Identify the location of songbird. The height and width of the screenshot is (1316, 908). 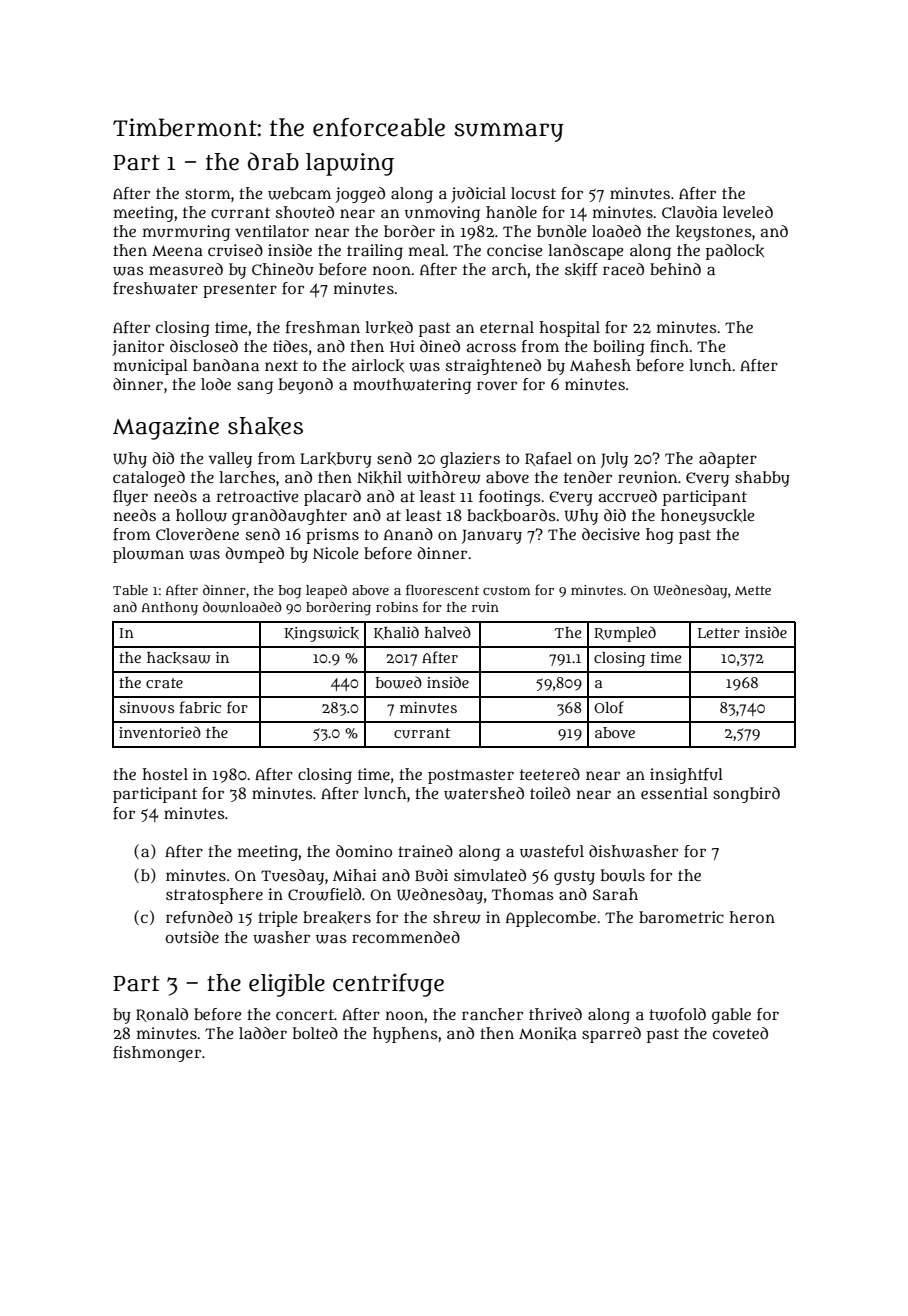
(746, 795).
